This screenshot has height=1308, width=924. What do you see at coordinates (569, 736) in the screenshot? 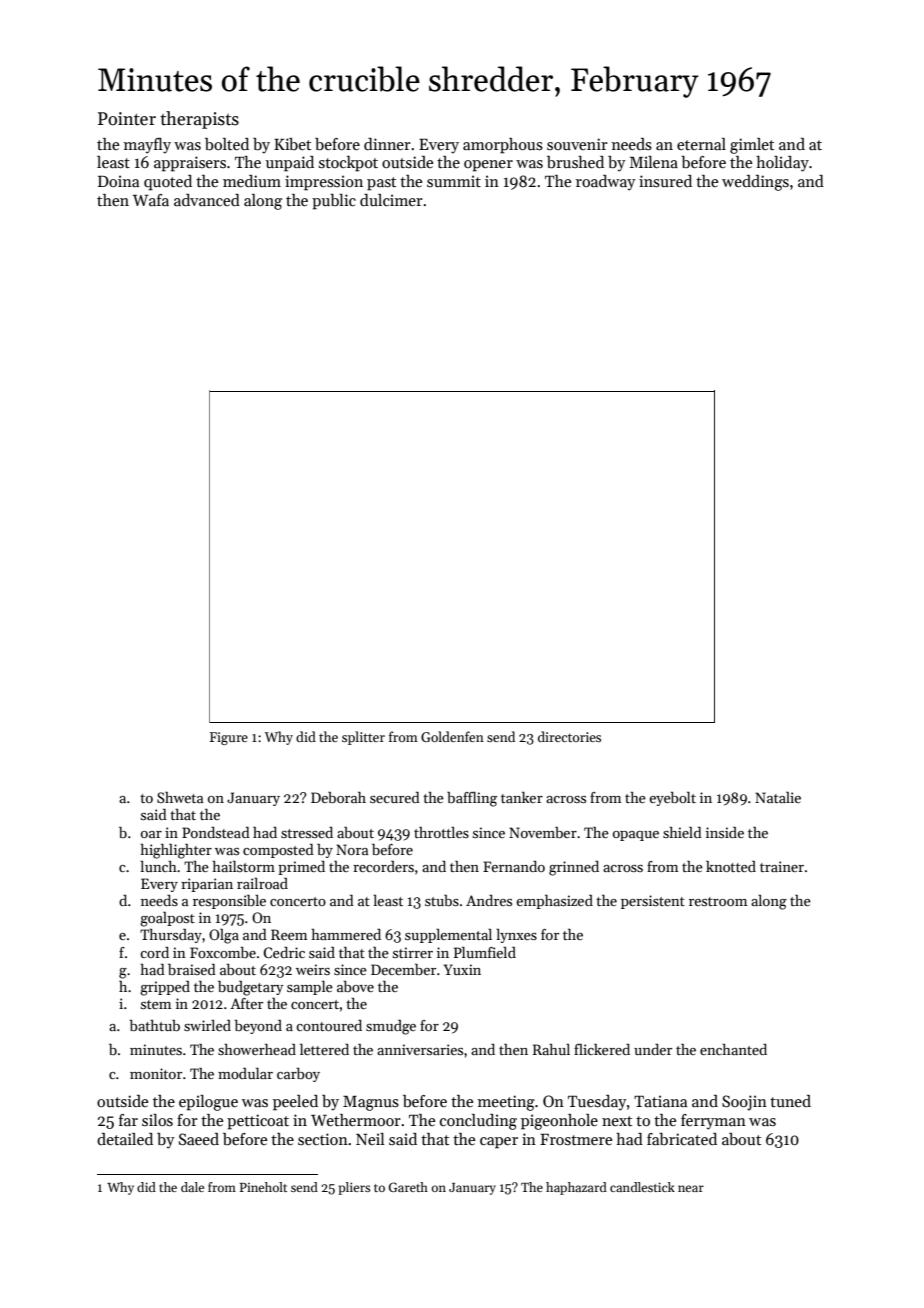
I see `directories` at bounding box center [569, 736].
